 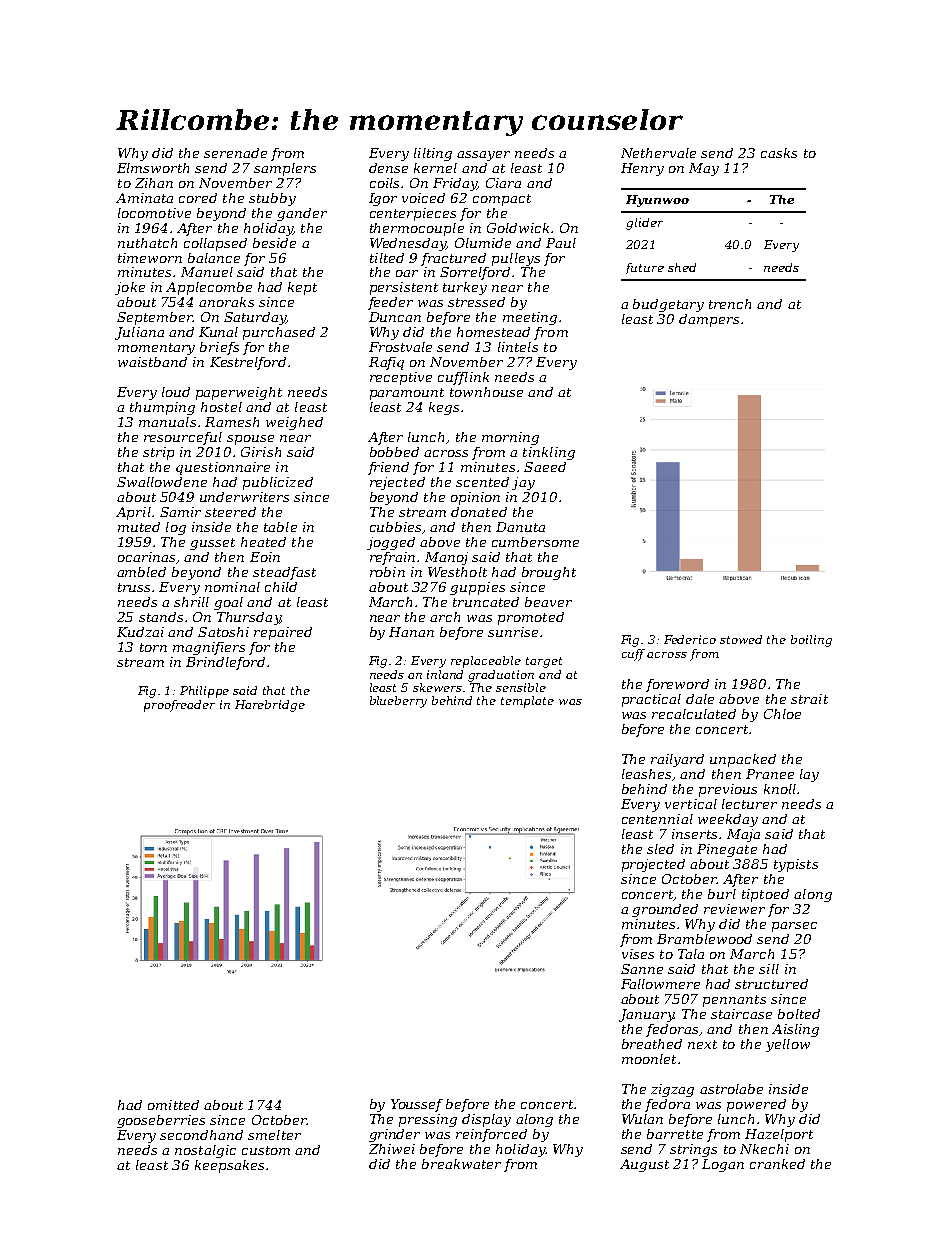 I want to click on robin, so click(x=387, y=572).
